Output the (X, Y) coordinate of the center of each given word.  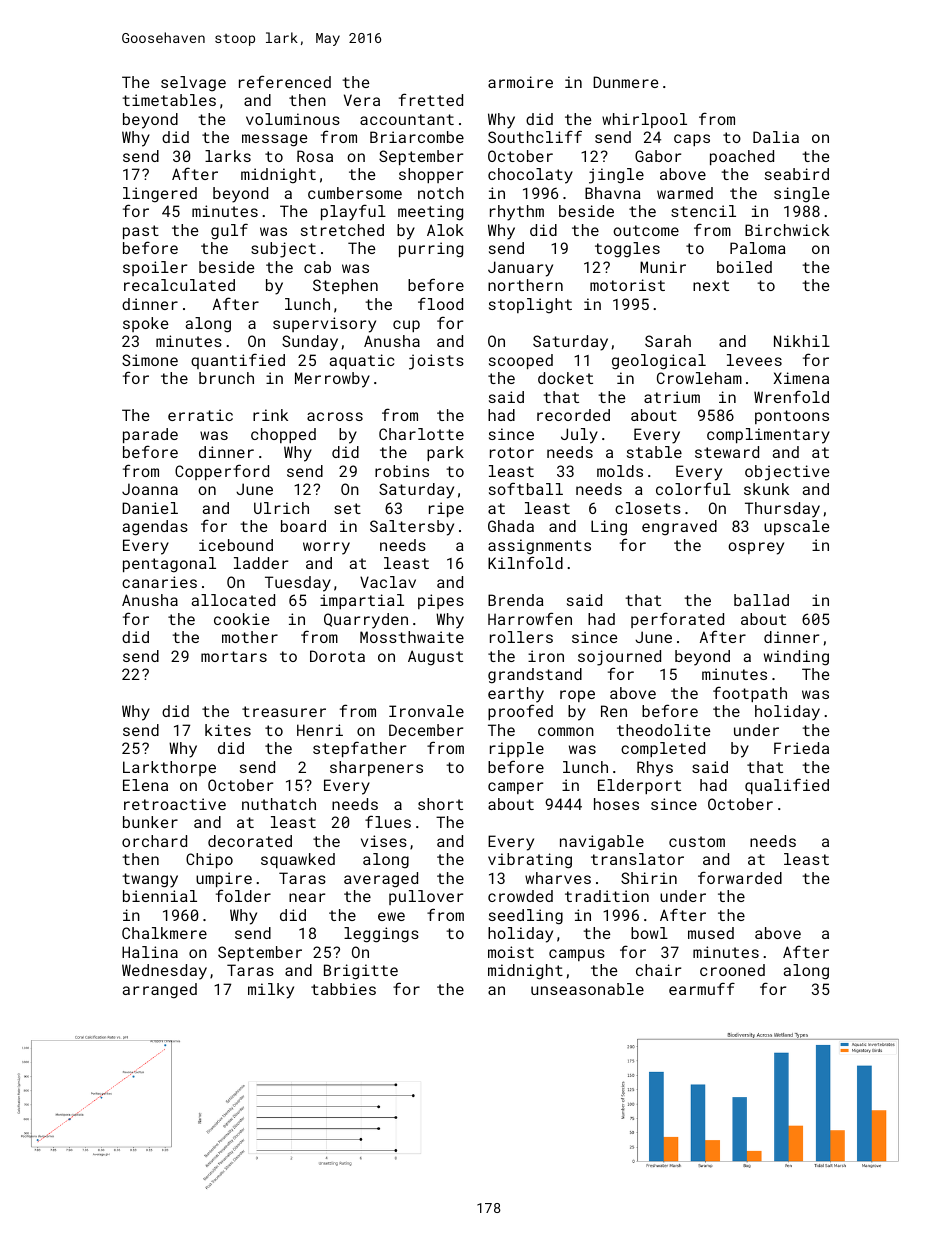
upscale (796, 527)
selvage (193, 84)
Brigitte (361, 972)
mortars (234, 656)
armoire (520, 82)
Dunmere (625, 82)
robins (402, 471)
